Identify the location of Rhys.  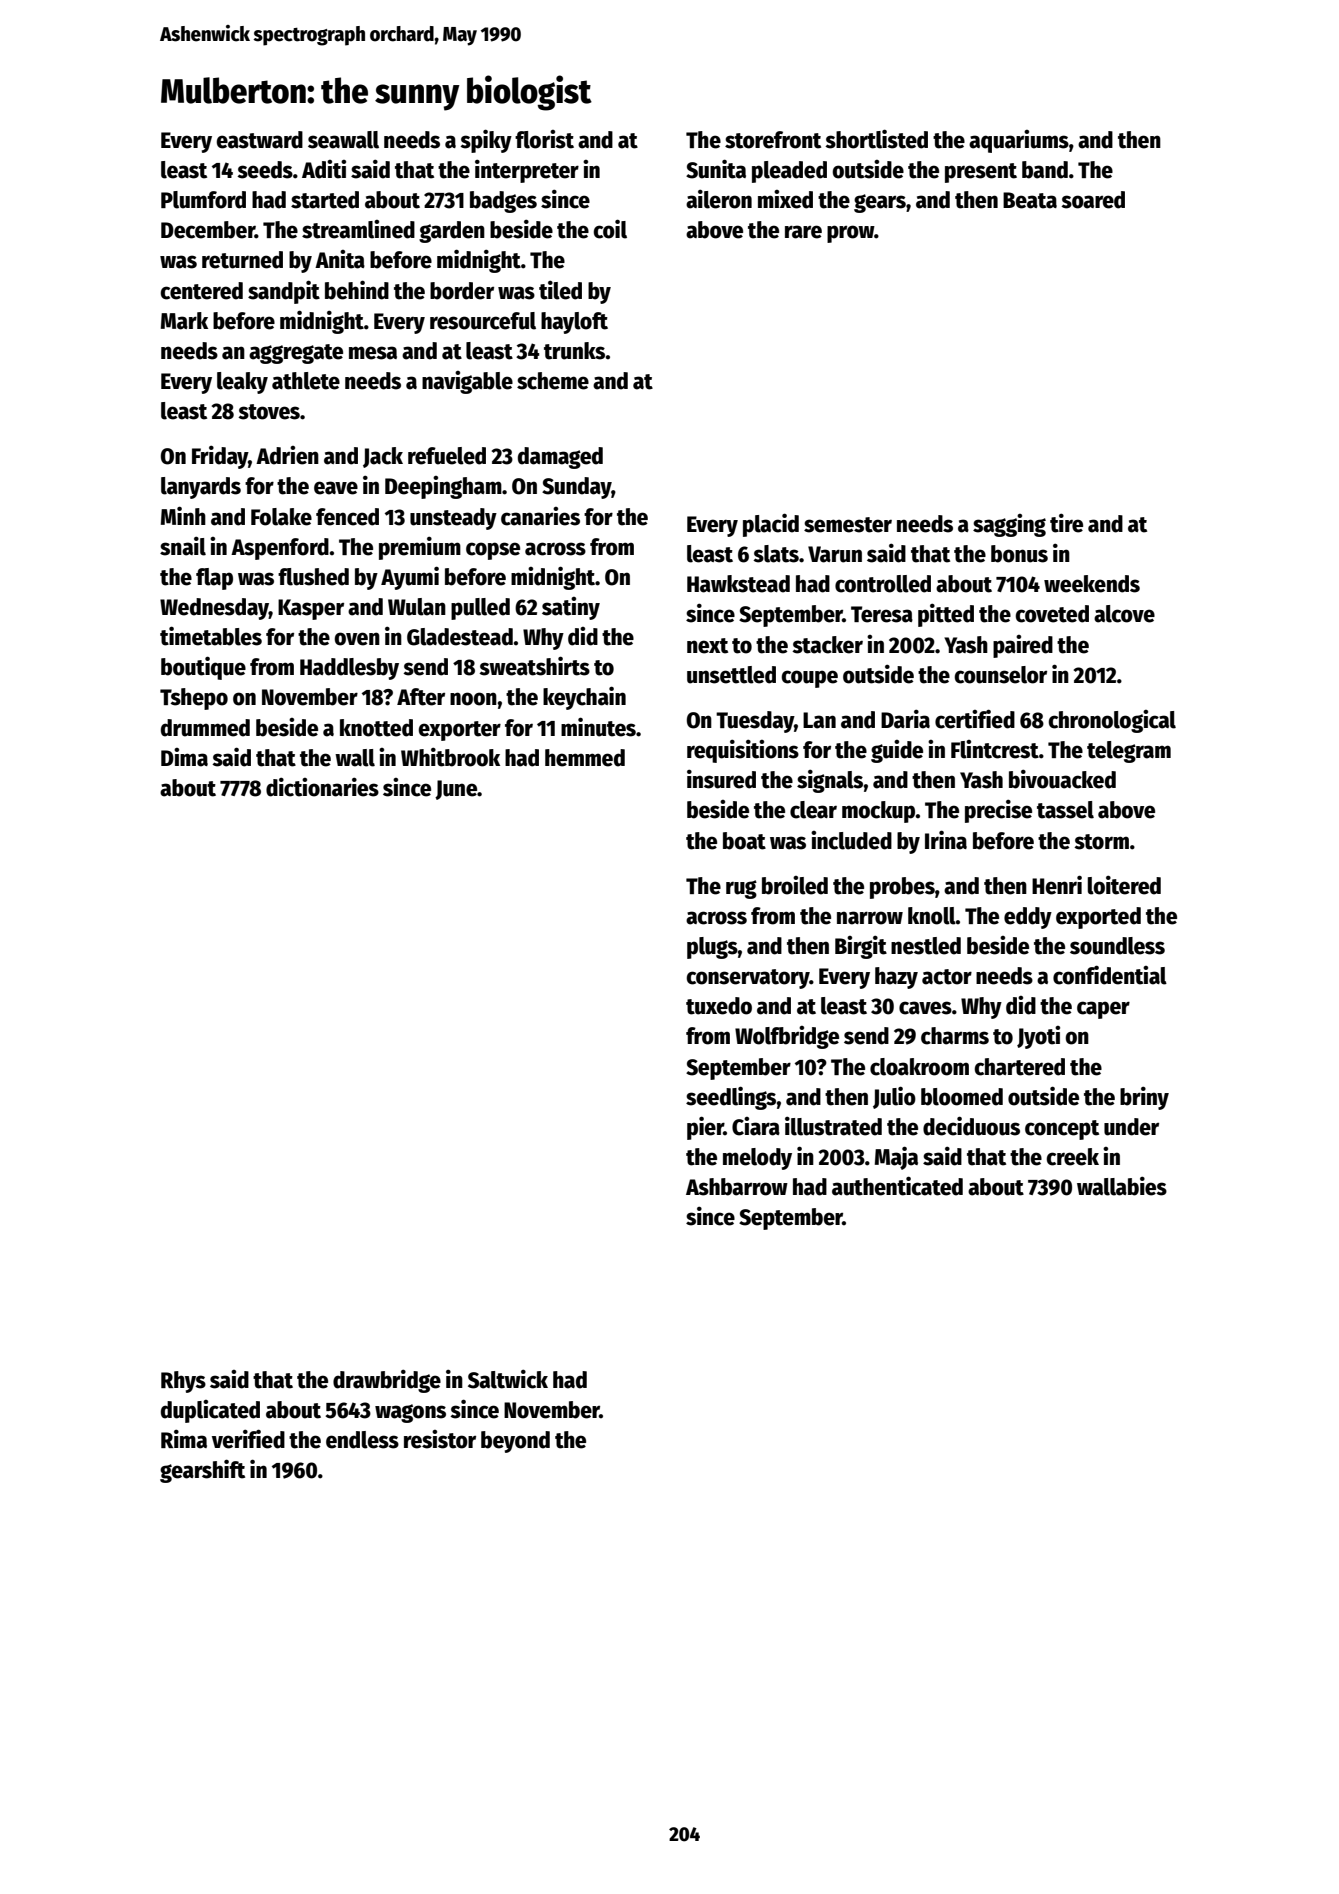
(183, 1382).
